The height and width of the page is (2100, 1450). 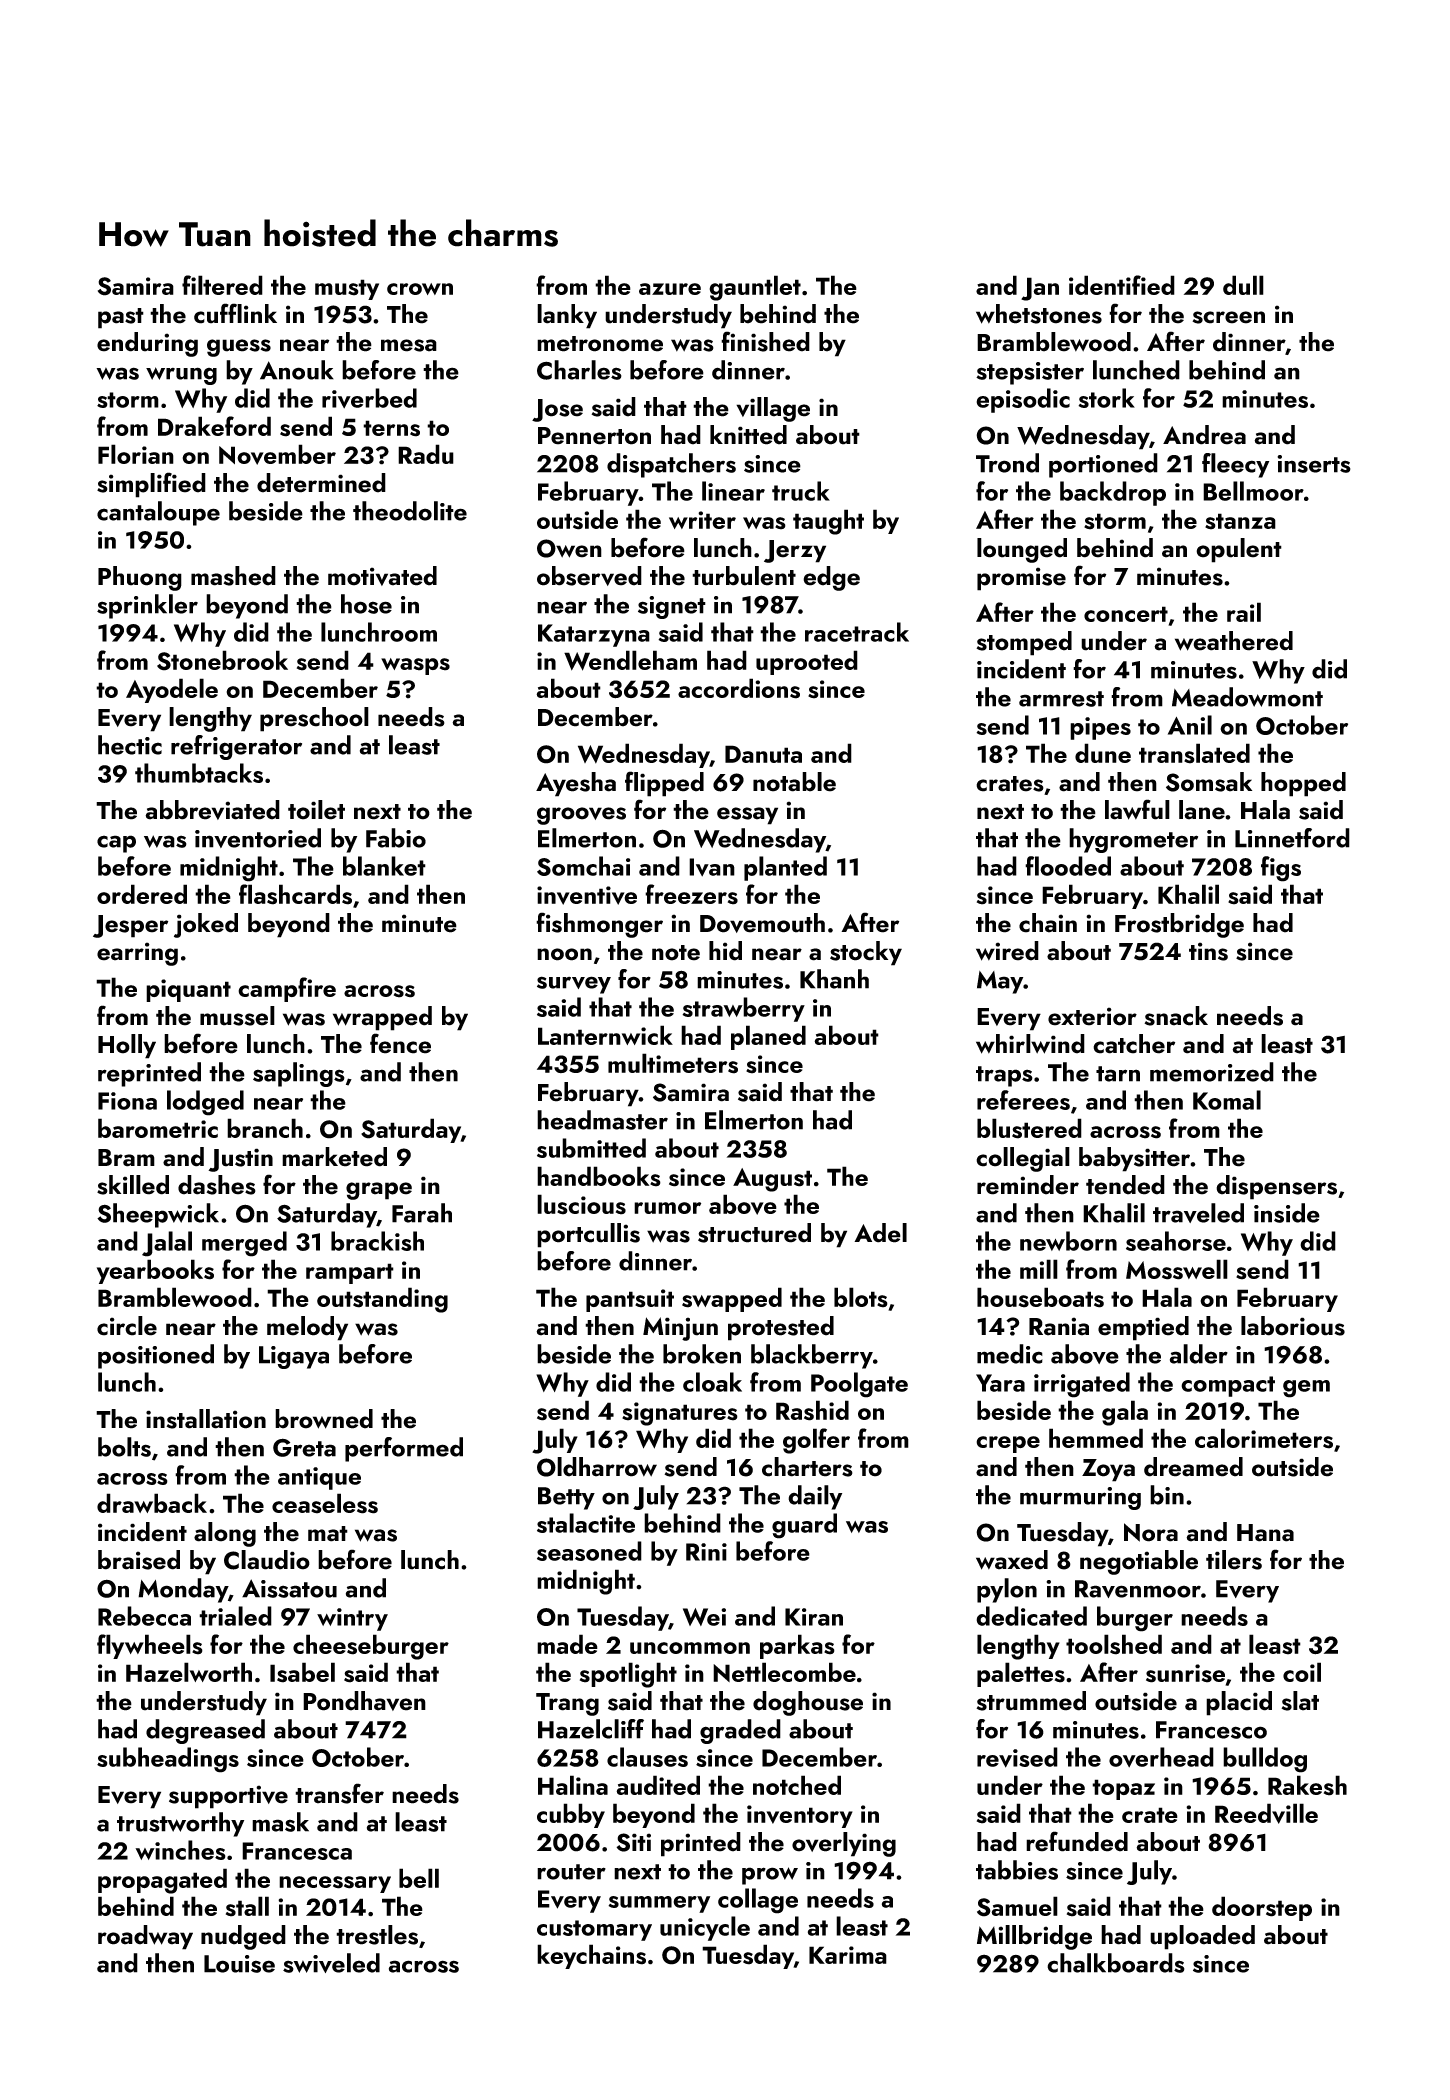 What do you see at coordinates (1092, 1016) in the page?
I see `exterior` at bounding box center [1092, 1016].
